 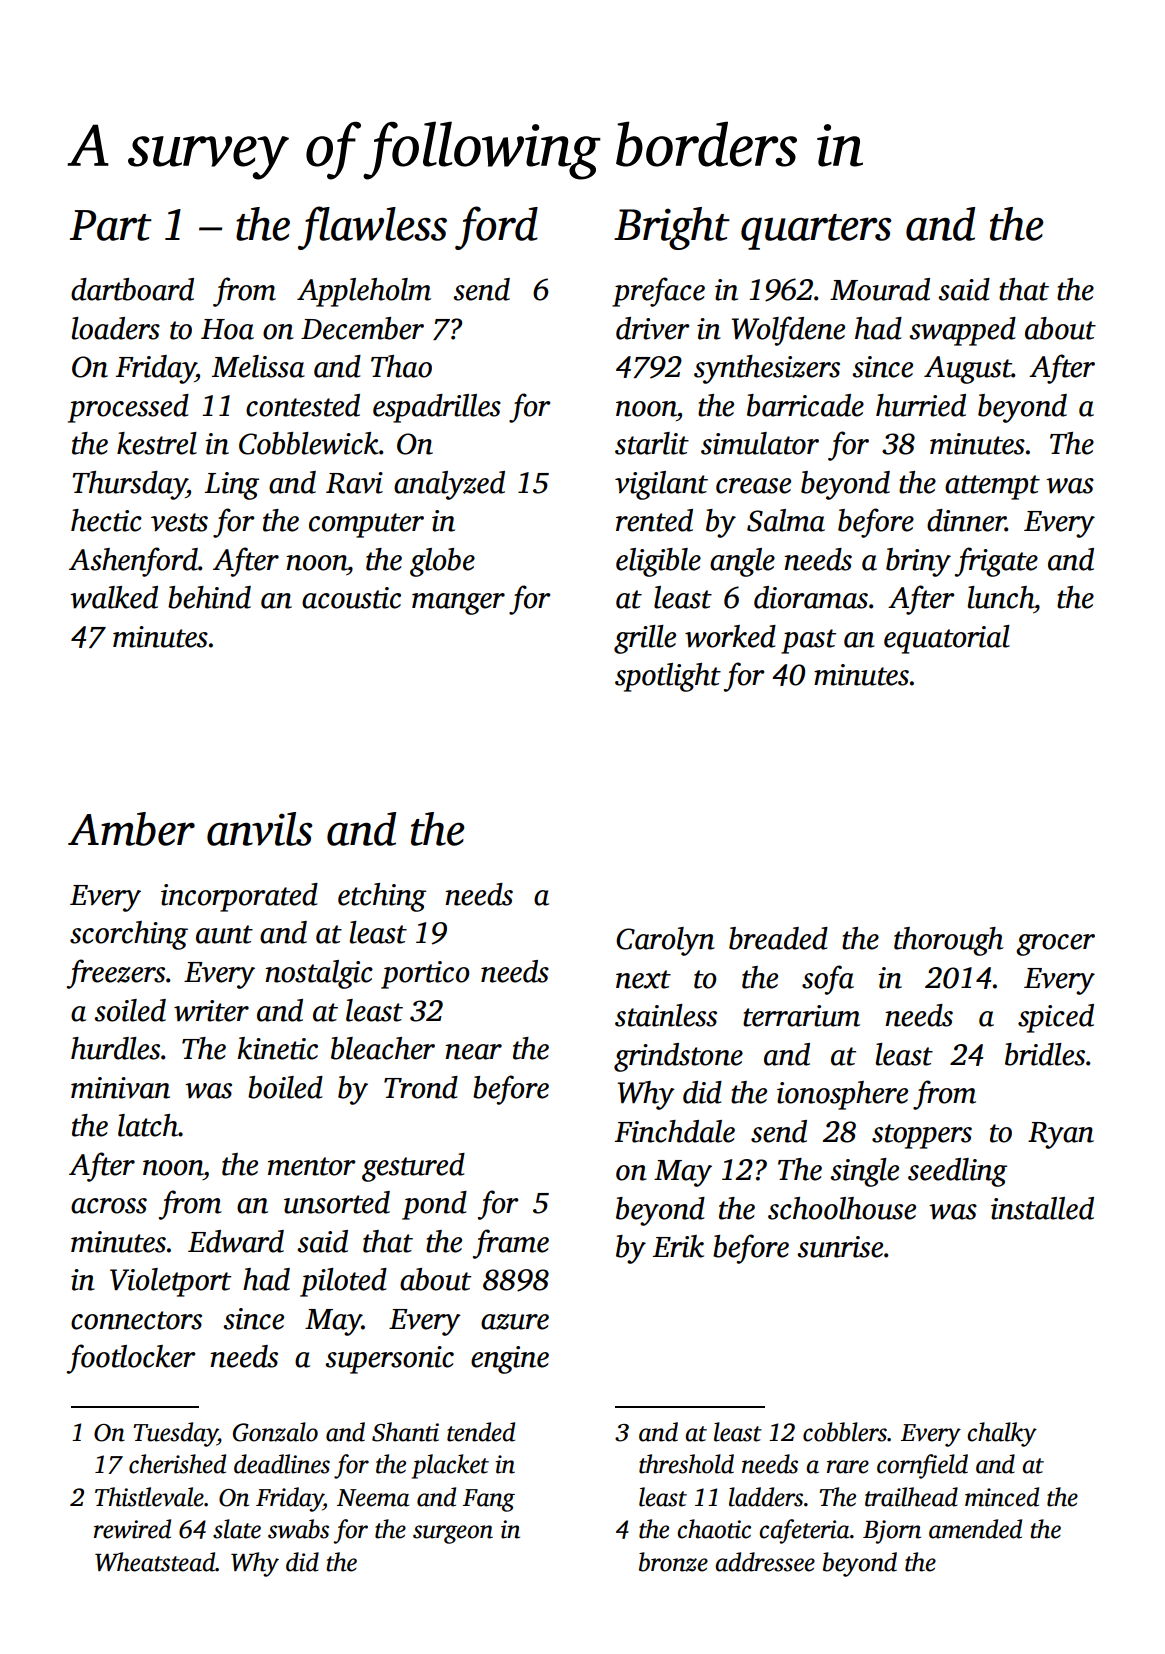 What do you see at coordinates (992, 487) in the image?
I see `attempt` at bounding box center [992, 487].
